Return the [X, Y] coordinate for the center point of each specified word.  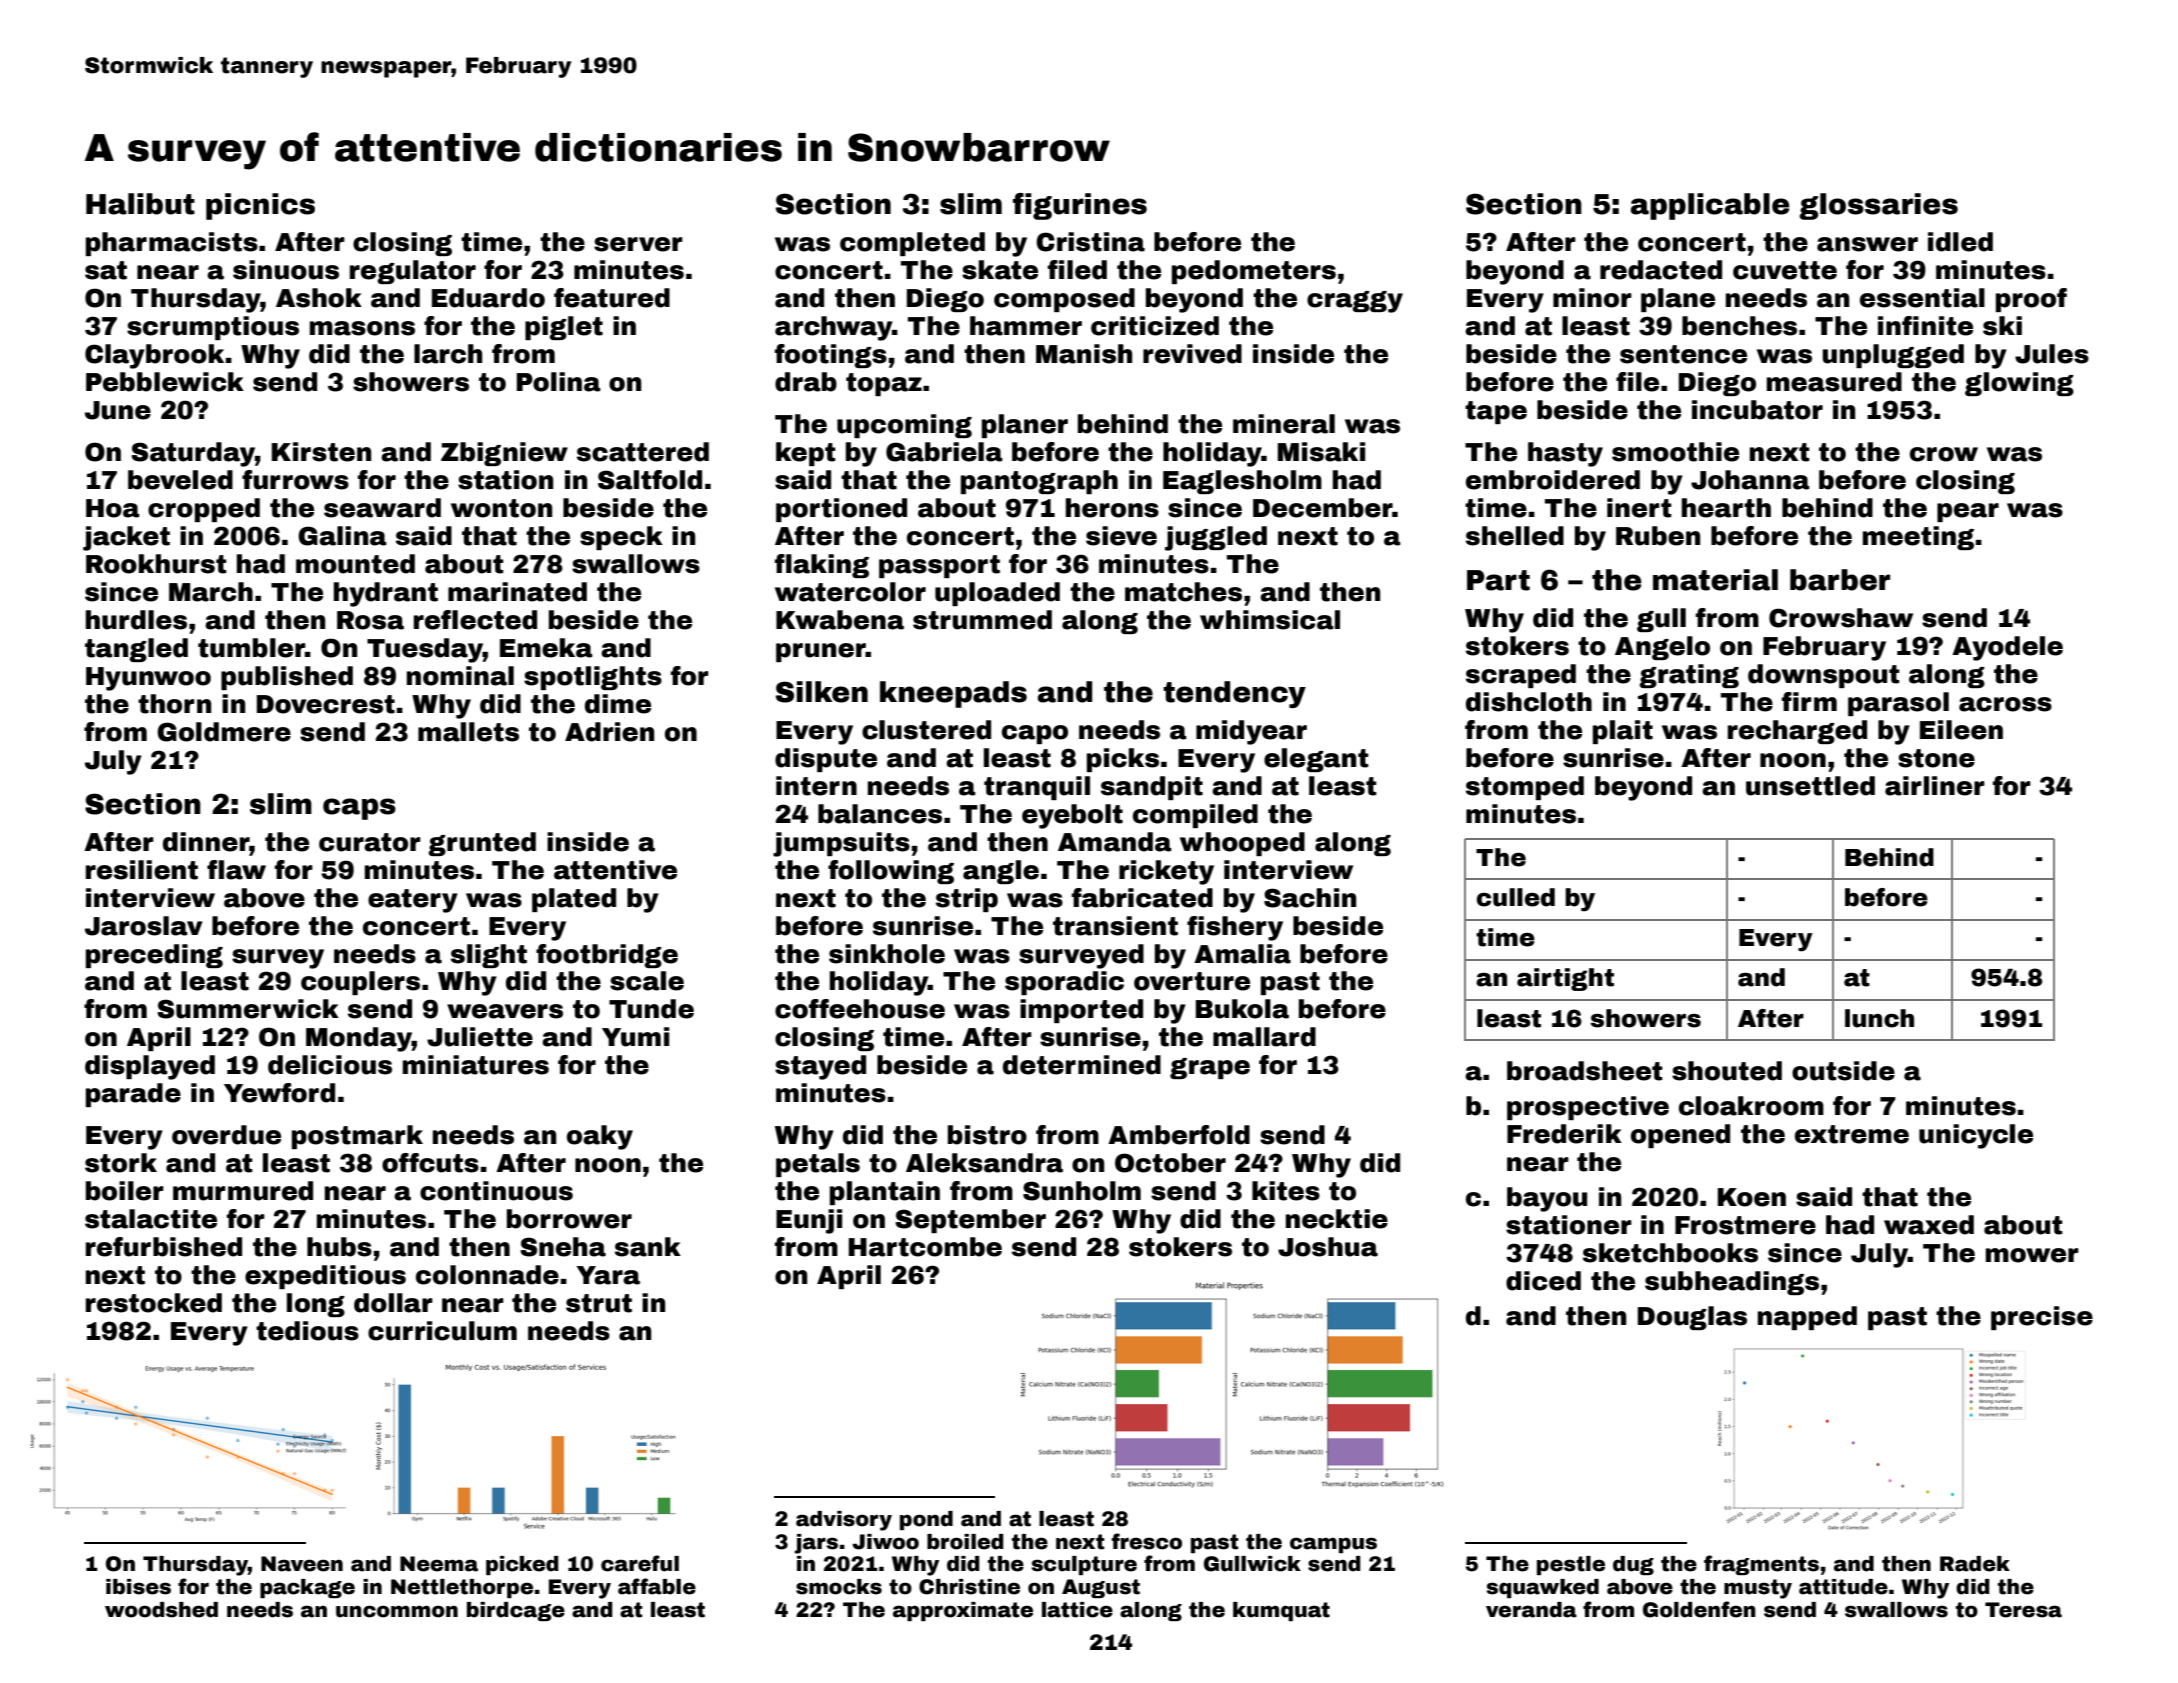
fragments [1761, 1565]
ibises [138, 1587]
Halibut [140, 204]
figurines [1080, 206]
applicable [1710, 206]
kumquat [1281, 1611]
